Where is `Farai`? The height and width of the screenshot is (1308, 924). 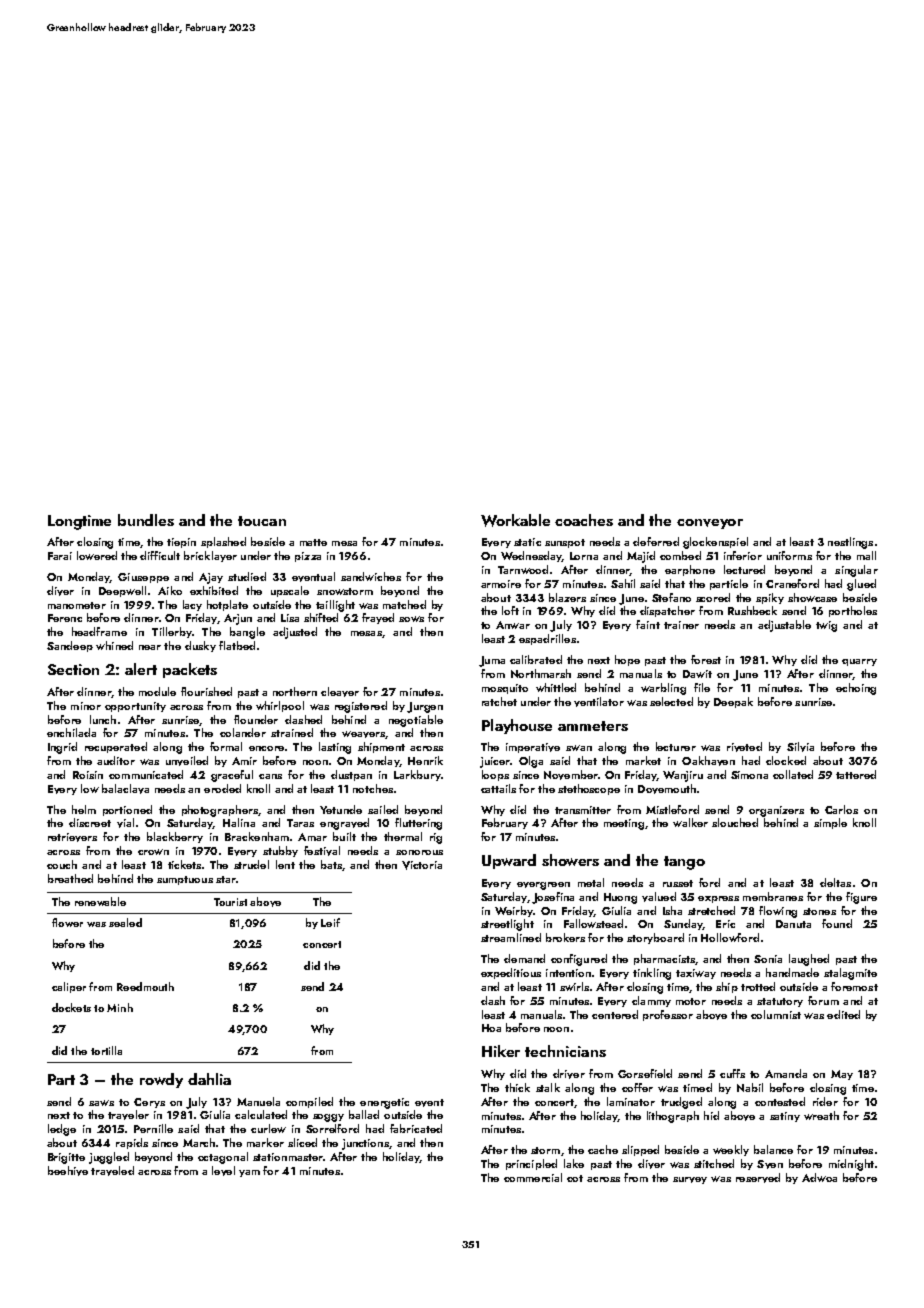 Farai is located at coordinates (60, 556).
